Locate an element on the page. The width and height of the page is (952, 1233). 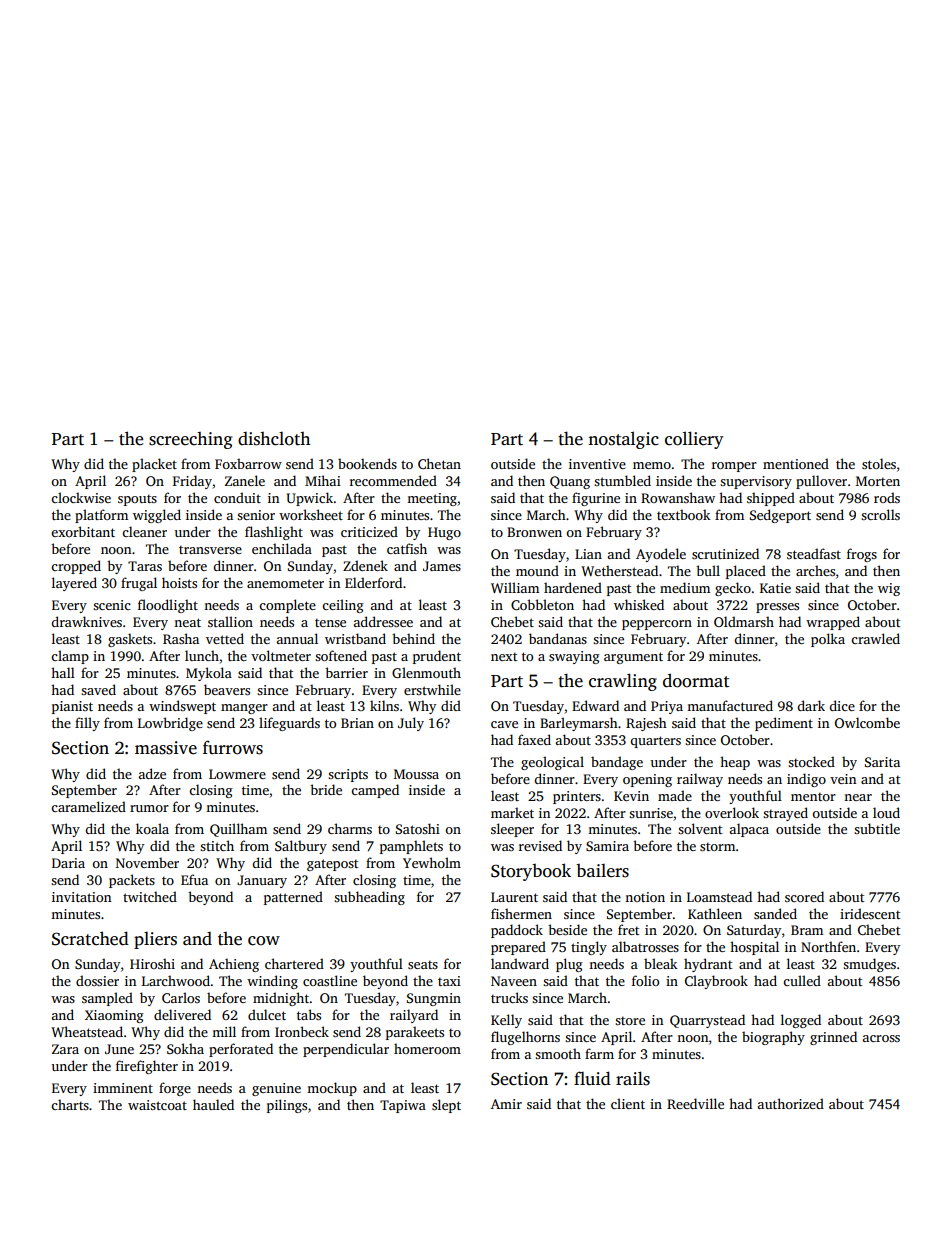
scenic is located at coordinates (112, 605).
